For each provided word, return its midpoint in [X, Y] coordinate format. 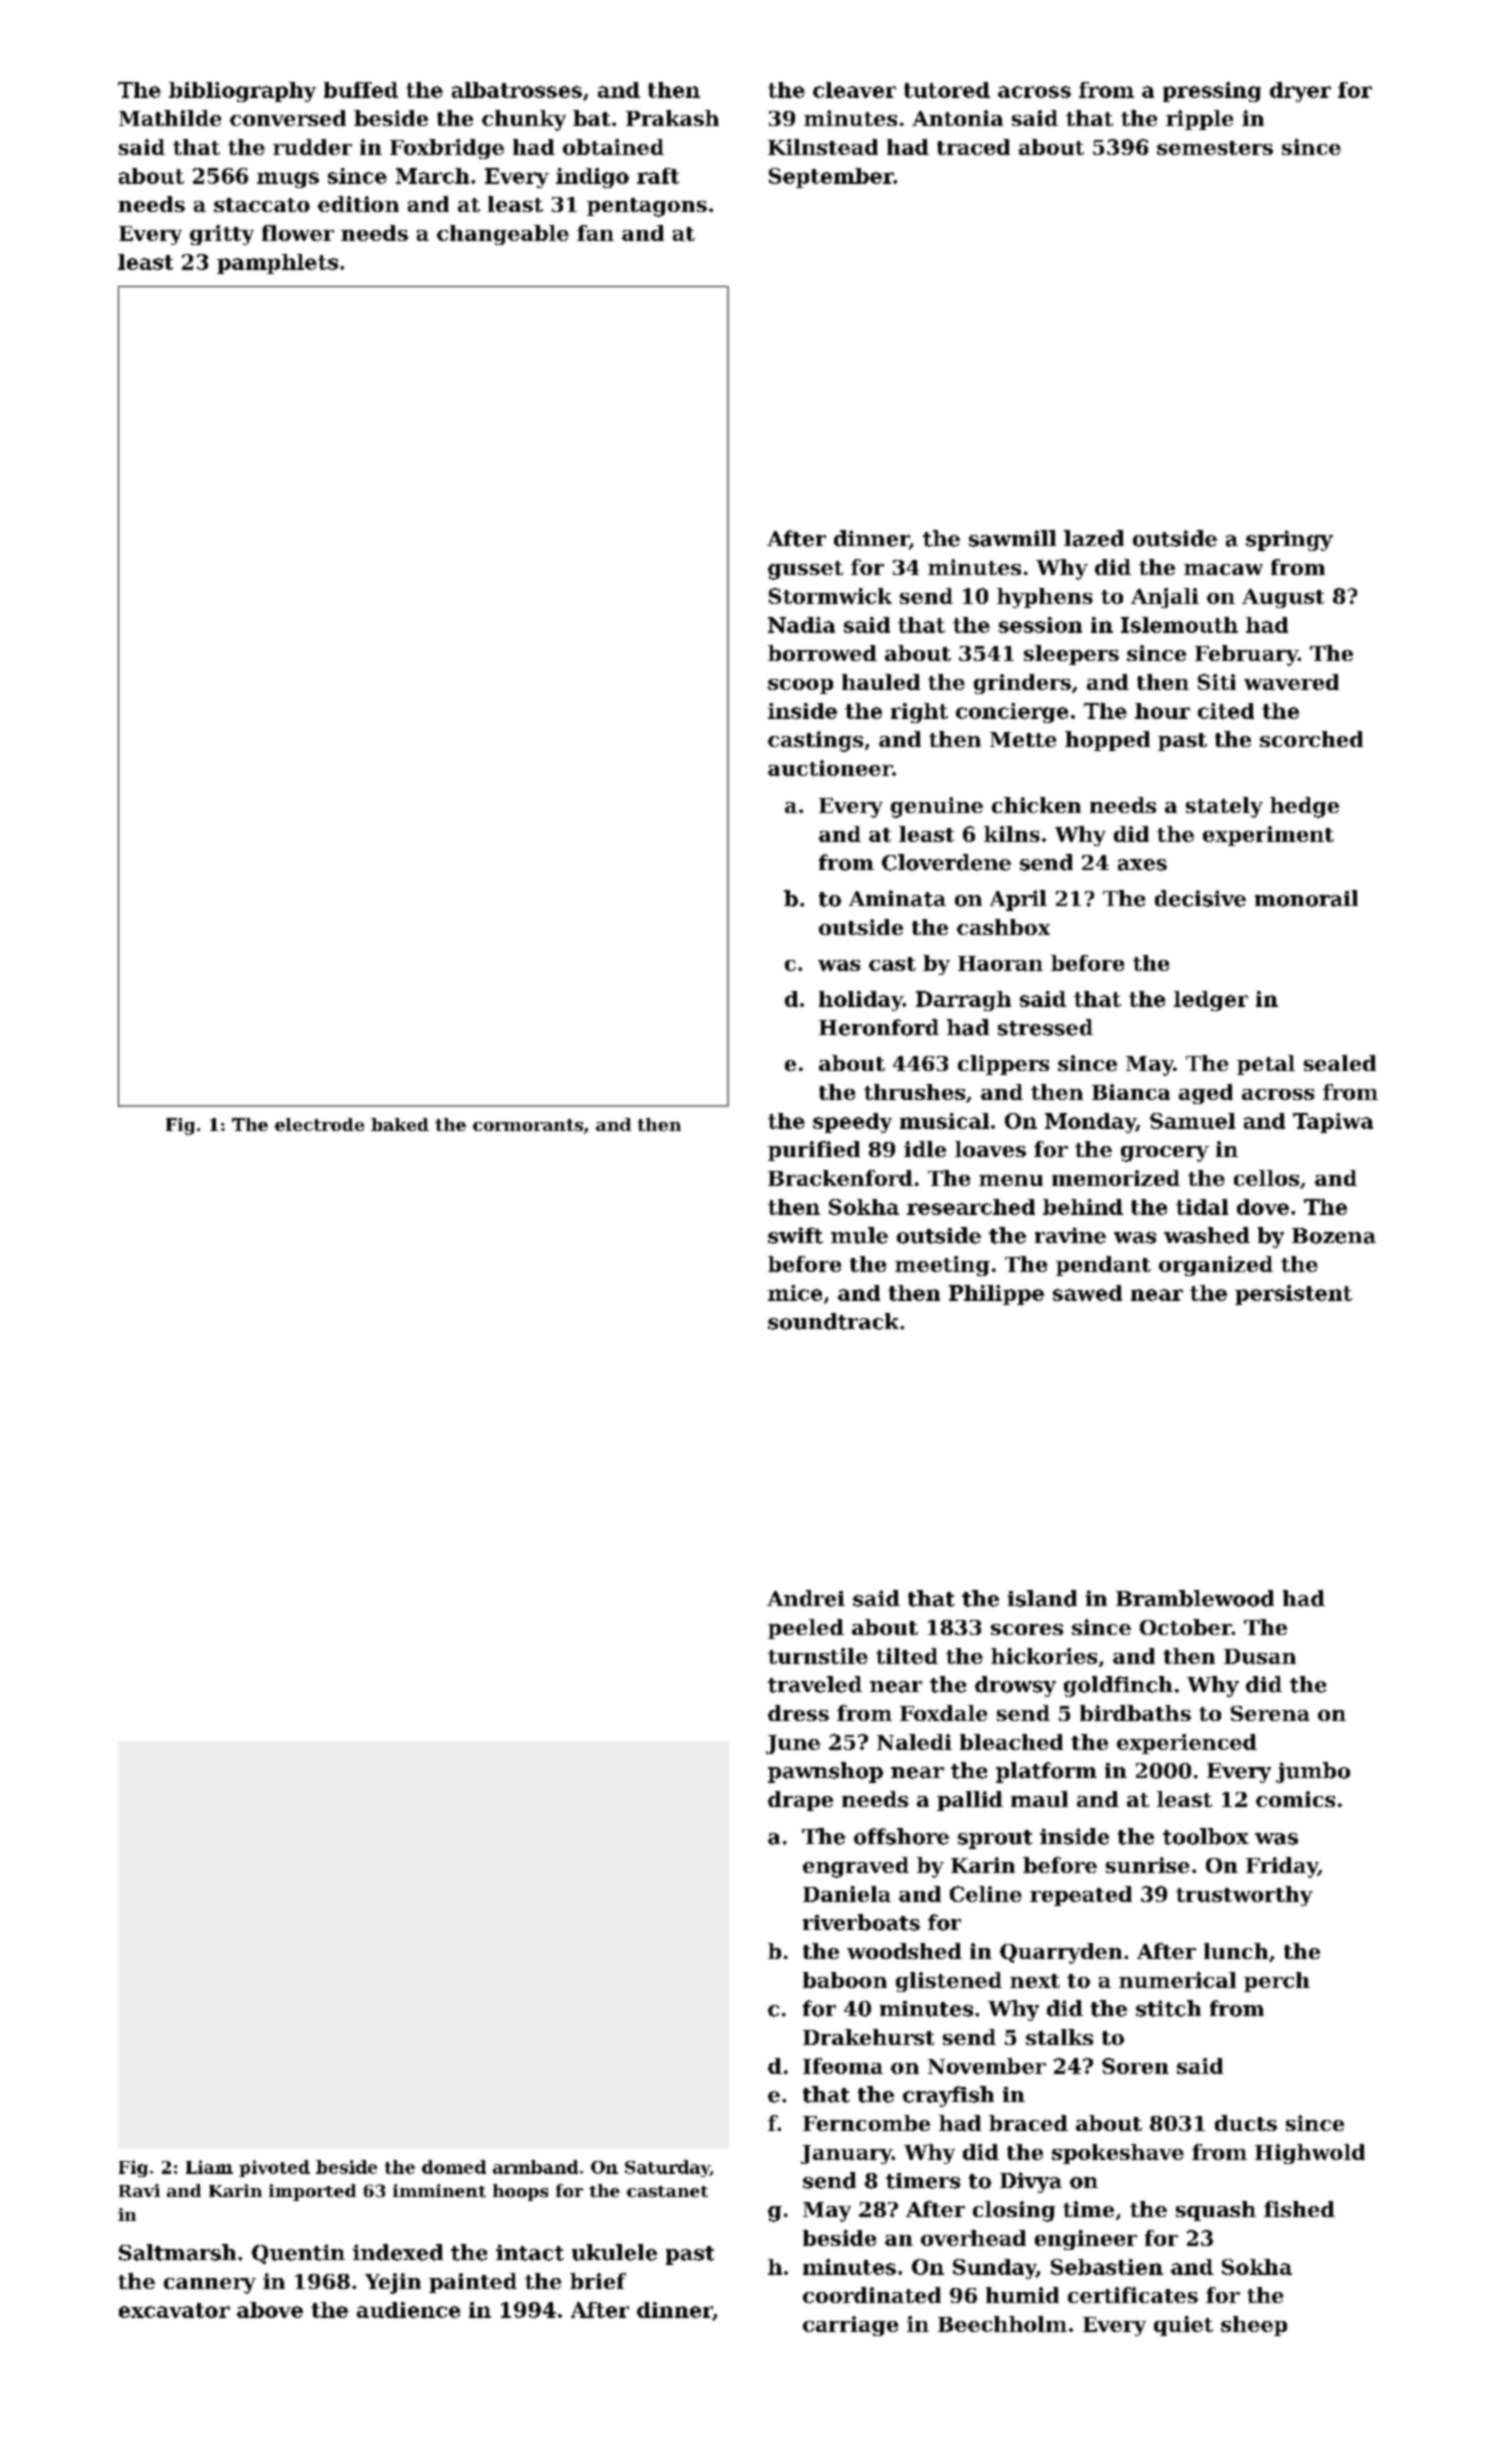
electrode [319, 1124]
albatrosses [517, 90]
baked [400, 1124]
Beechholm [1002, 2324]
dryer [1300, 92]
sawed [1087, 1293]
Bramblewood [1195, 1598]
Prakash [672, 118]
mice [795, 1293]
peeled [806, 1629]
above [270, 2310]
